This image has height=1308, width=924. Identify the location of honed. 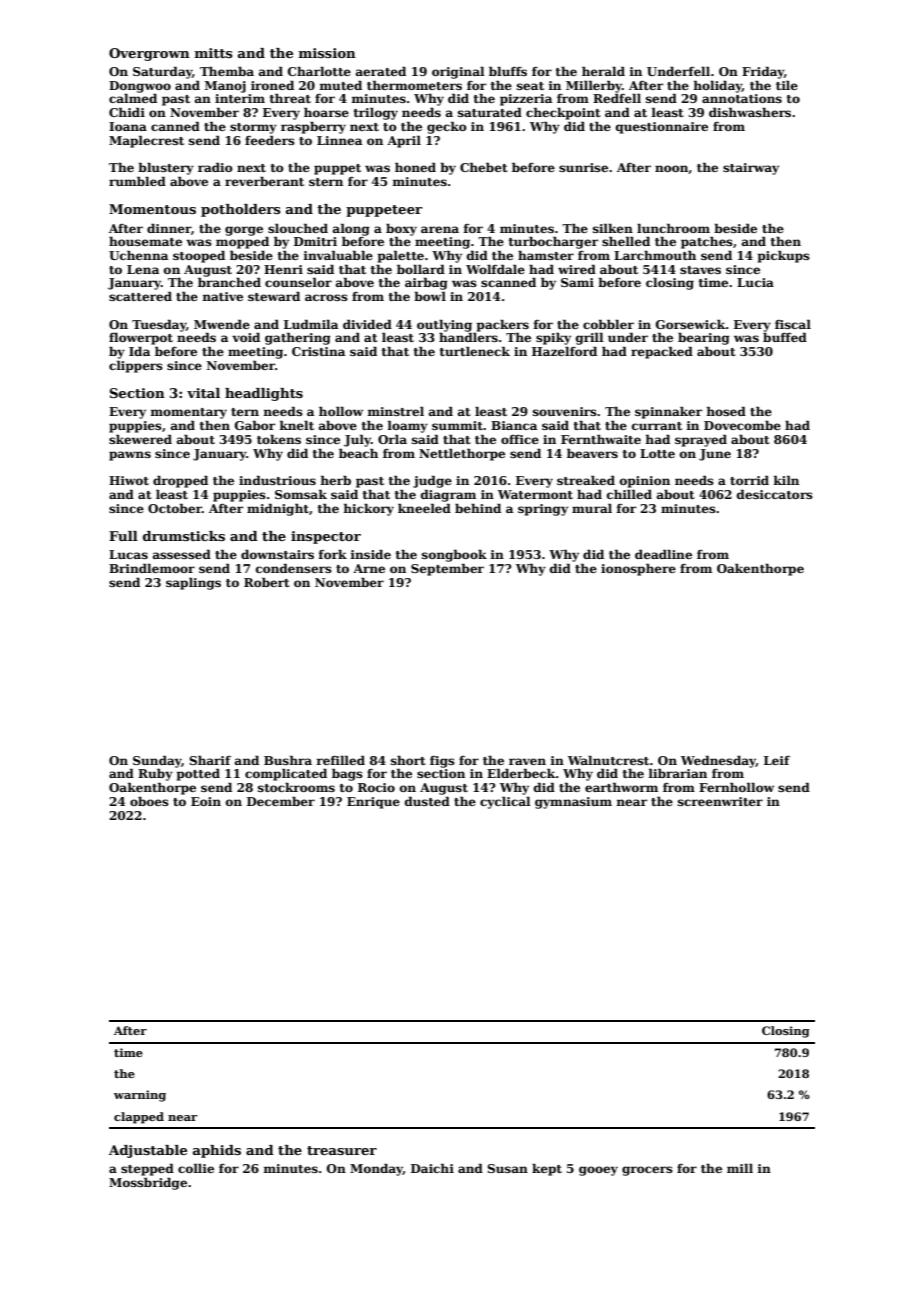
(415, 167).
